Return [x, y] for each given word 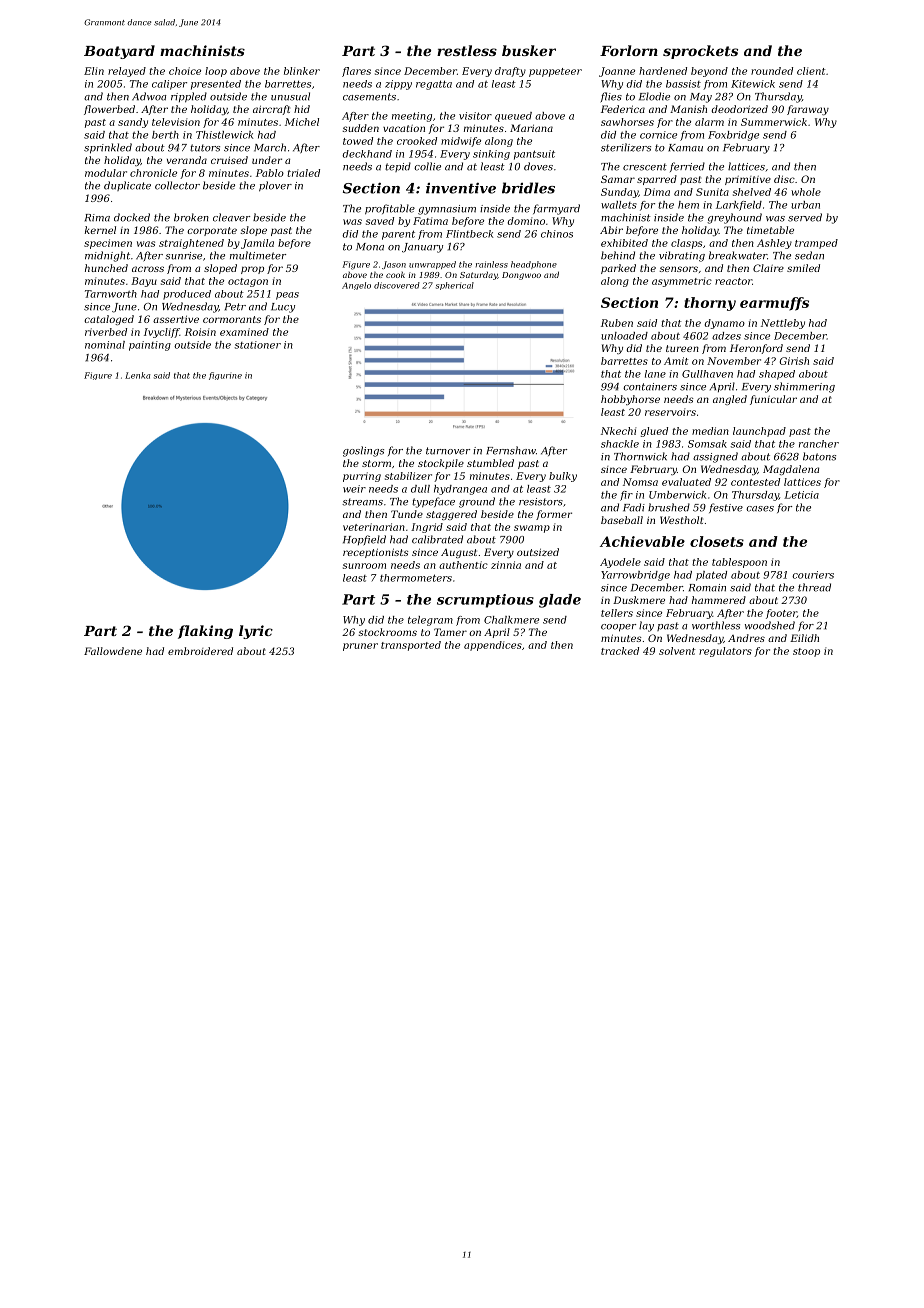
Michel [302, 122]
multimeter [258, 255]
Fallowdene [113, 651]
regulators [725, 652]
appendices [493, 646]
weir [354, 489]
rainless [492, 264]
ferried [687, 167]
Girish [794, 361]
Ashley [774, 244]
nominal [105, 345]
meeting [412, 117]
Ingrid [427, 528]
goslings [363, 451]
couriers [813, 575]
